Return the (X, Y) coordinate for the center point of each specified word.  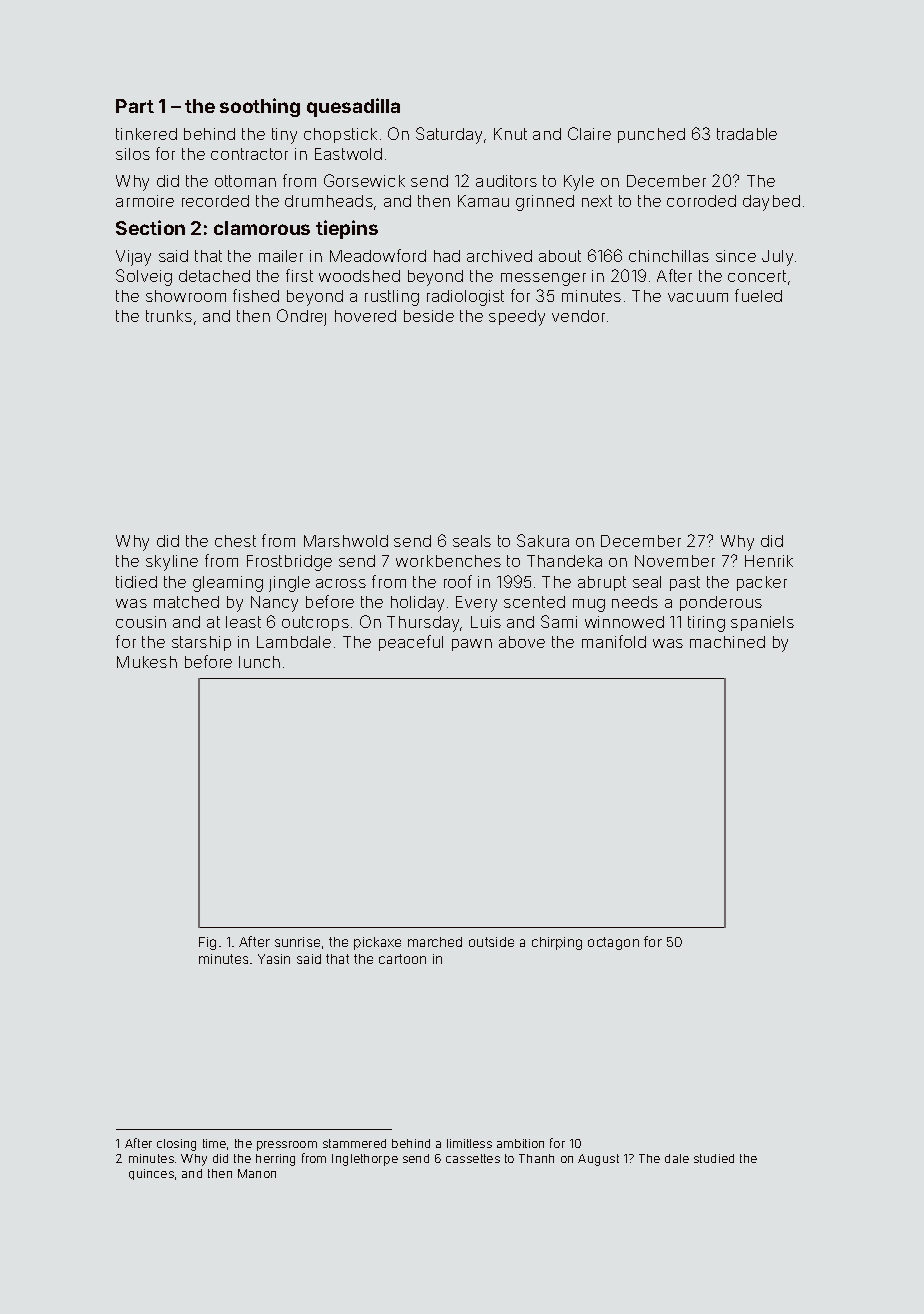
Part (135, 106)
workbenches (448, 561)
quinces (151, 1174)
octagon (613, 943)
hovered (365, 316)
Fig (207, 943)
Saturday (449, 135)
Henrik (769, 561)
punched (651, 135)
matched (186, 602)
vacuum (698, 297)
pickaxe (377, 943)
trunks (169, 316)
